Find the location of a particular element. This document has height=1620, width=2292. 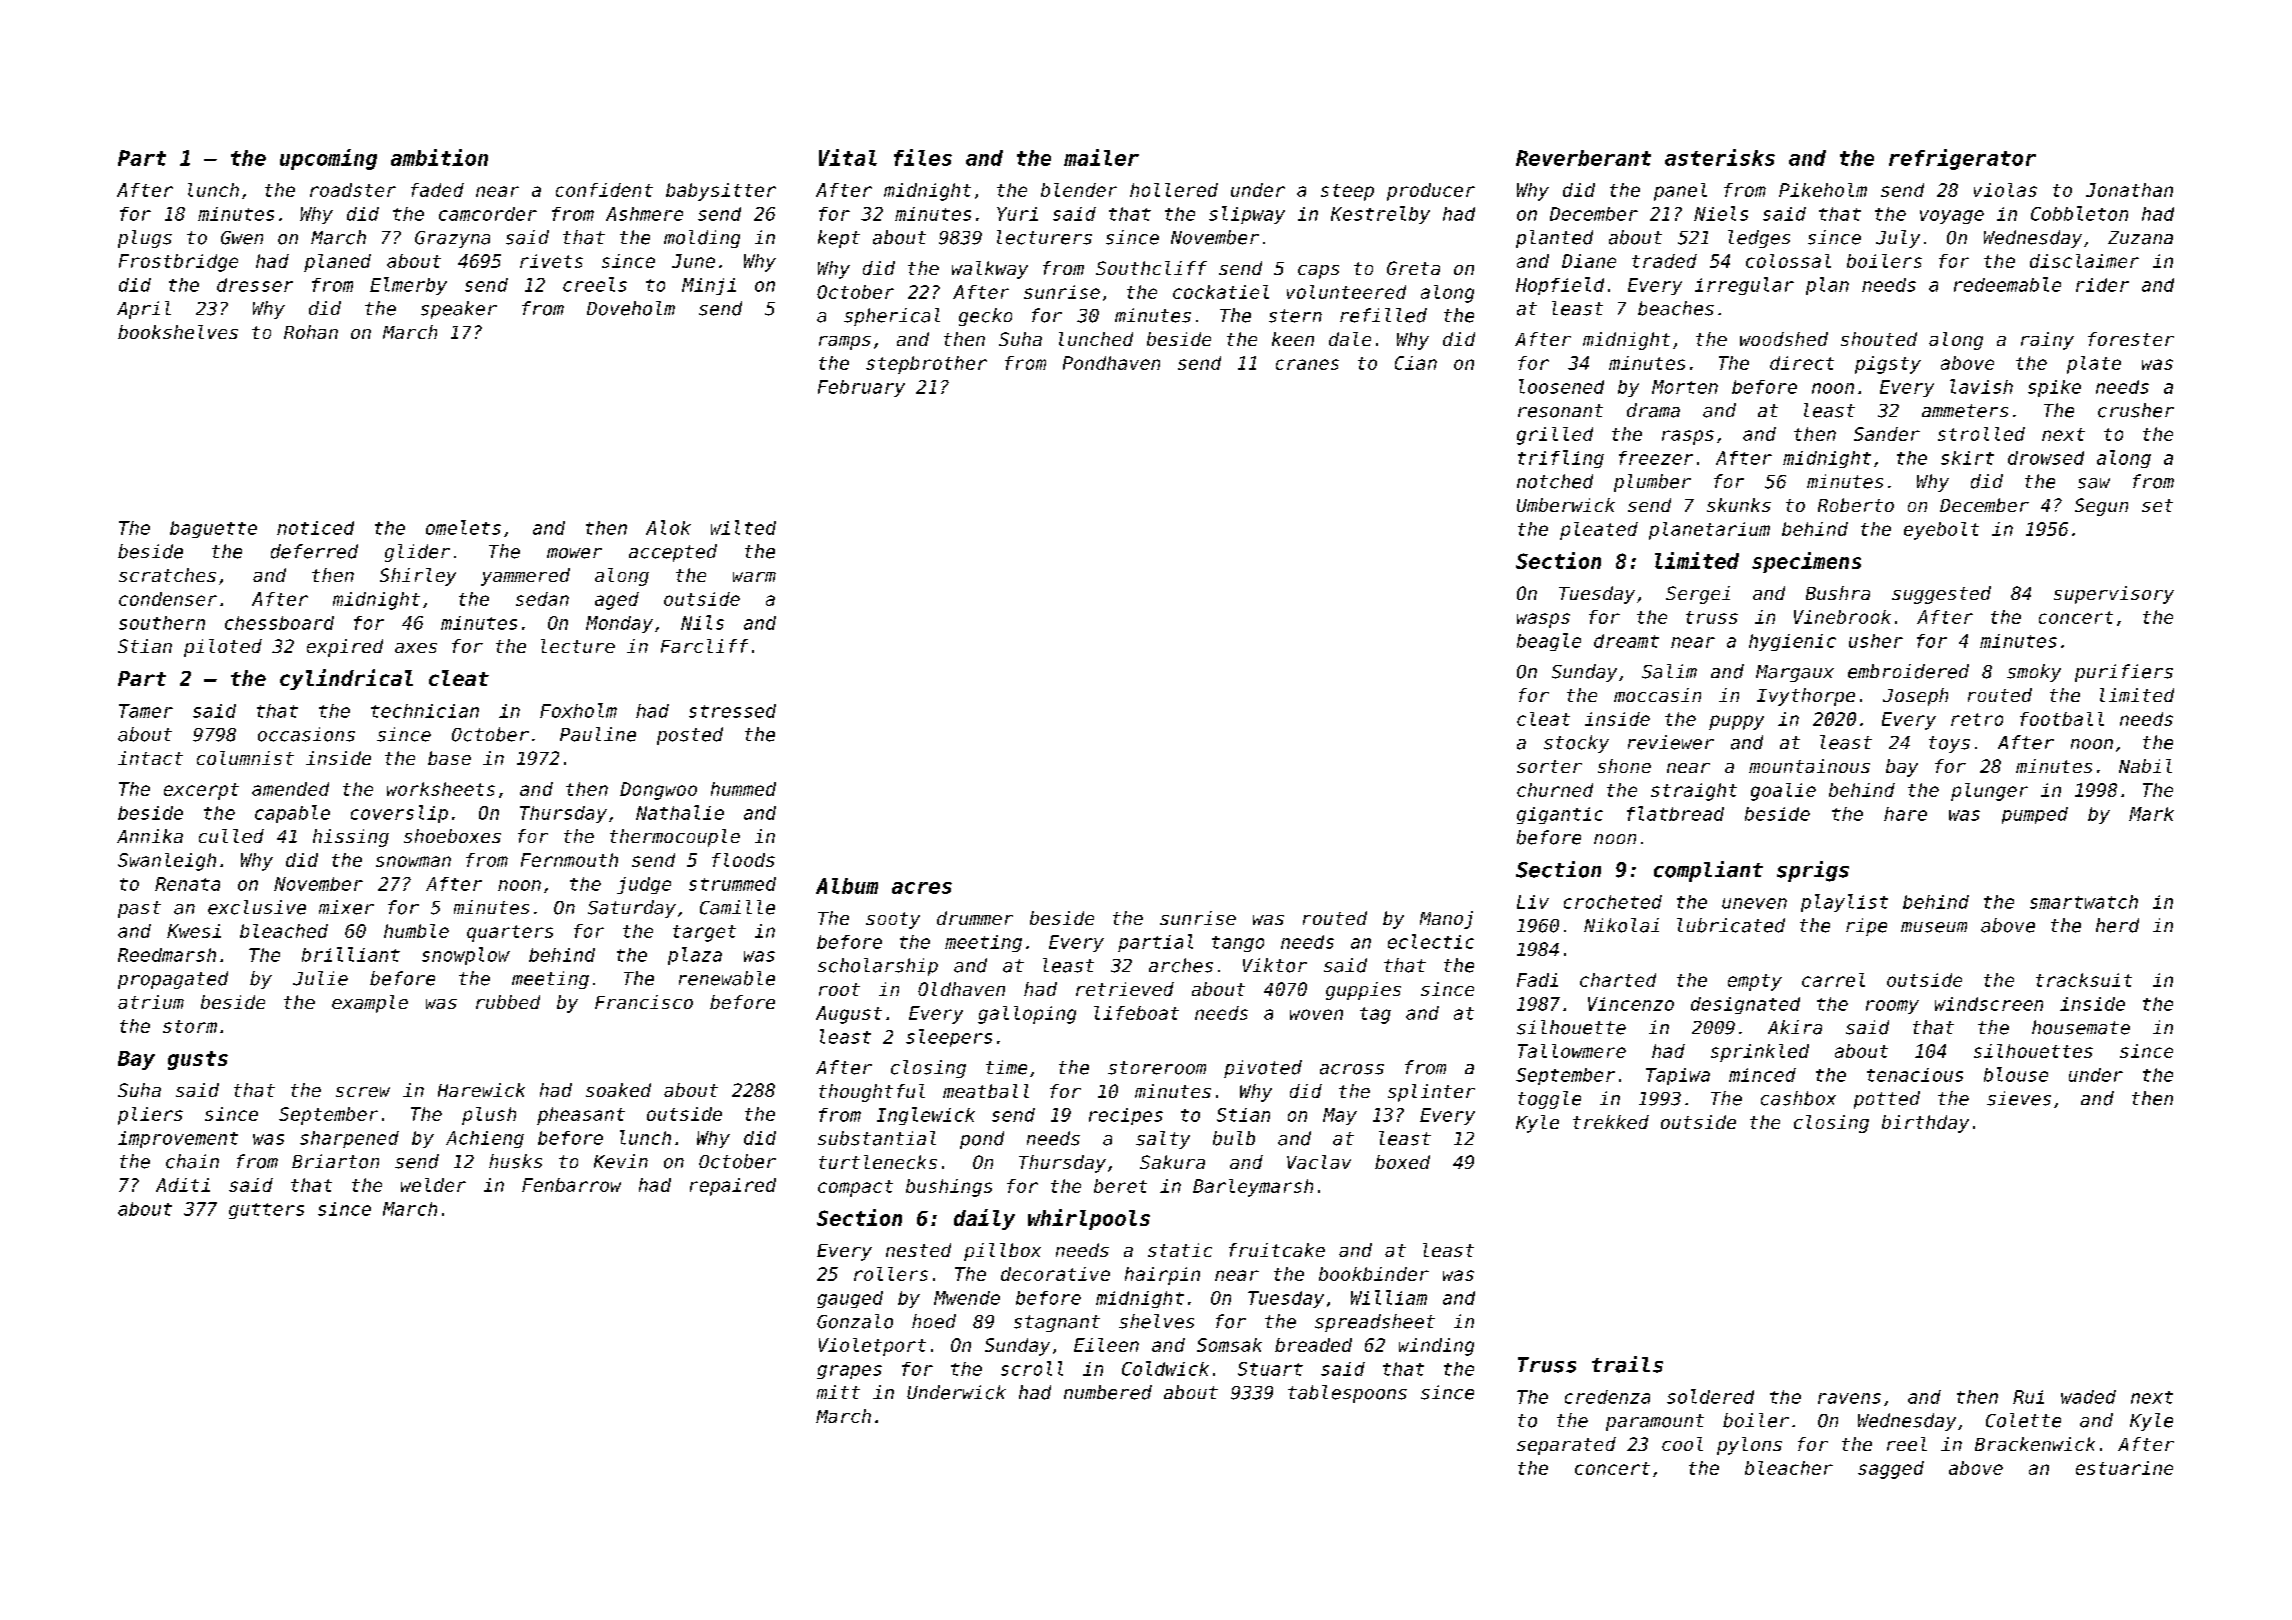

Saturday is located at coordinates (632, 909).
